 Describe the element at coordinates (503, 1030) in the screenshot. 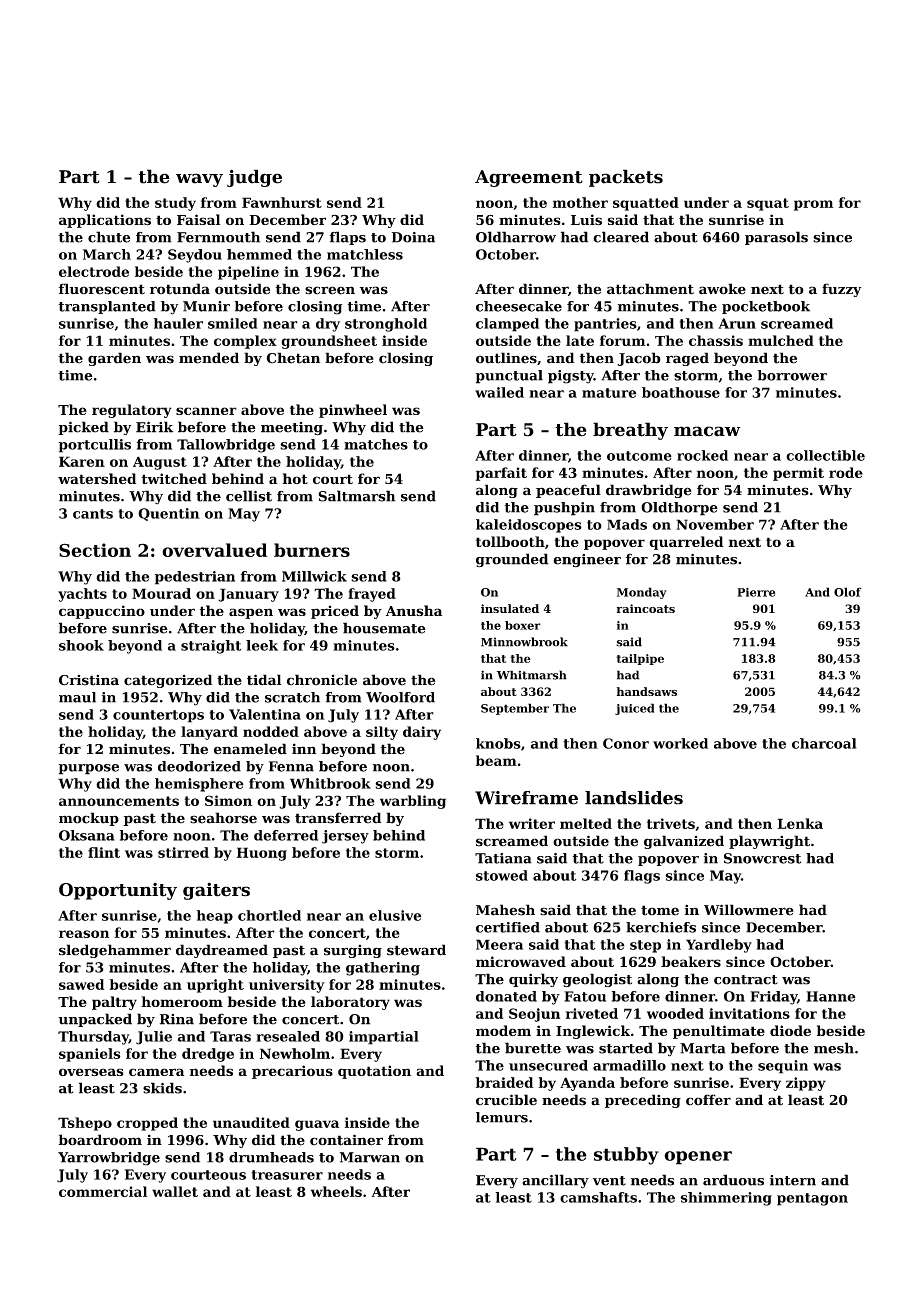

I see `modem` at that location.
